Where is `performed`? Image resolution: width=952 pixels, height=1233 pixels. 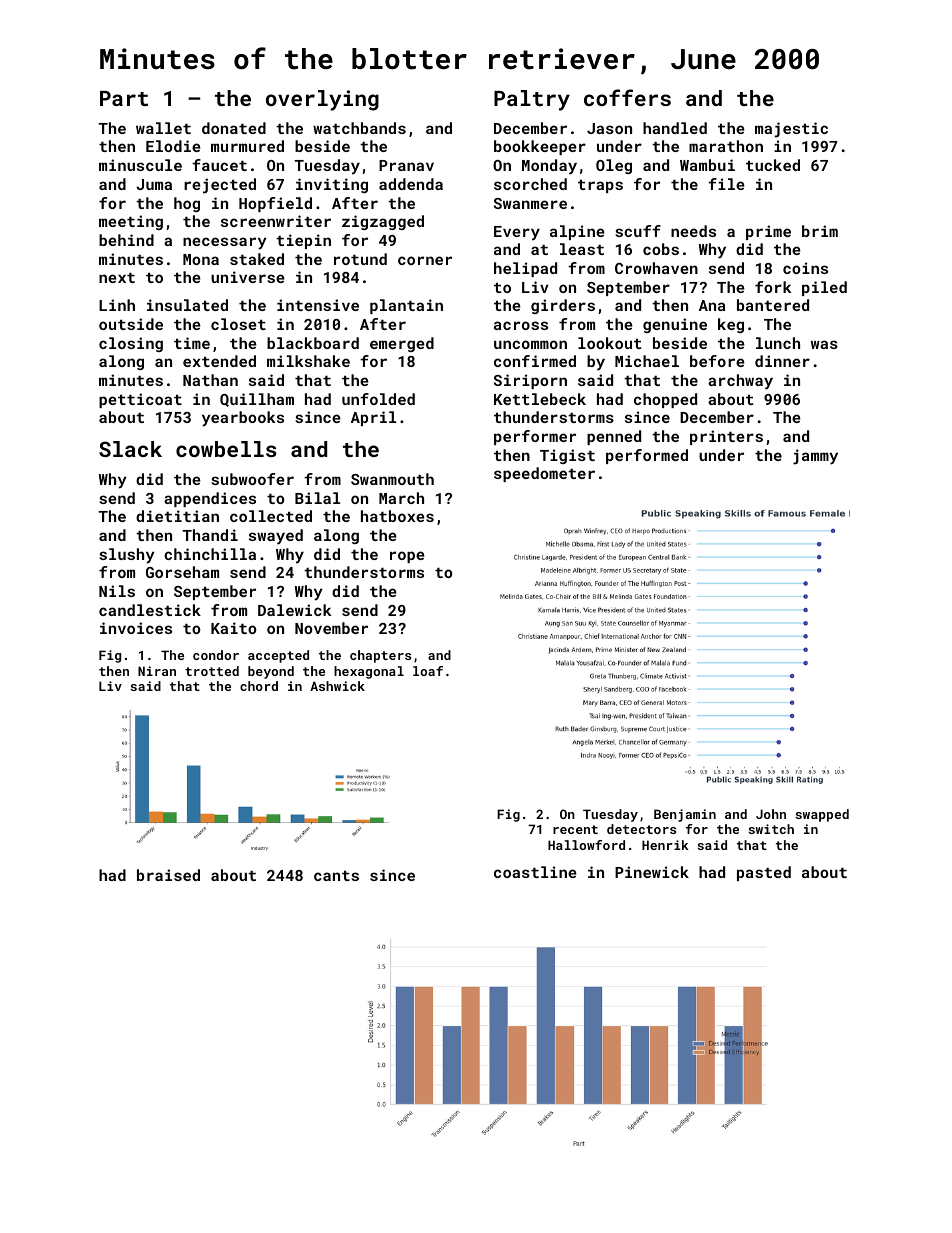
performed is located at coordinates (647, 456).
